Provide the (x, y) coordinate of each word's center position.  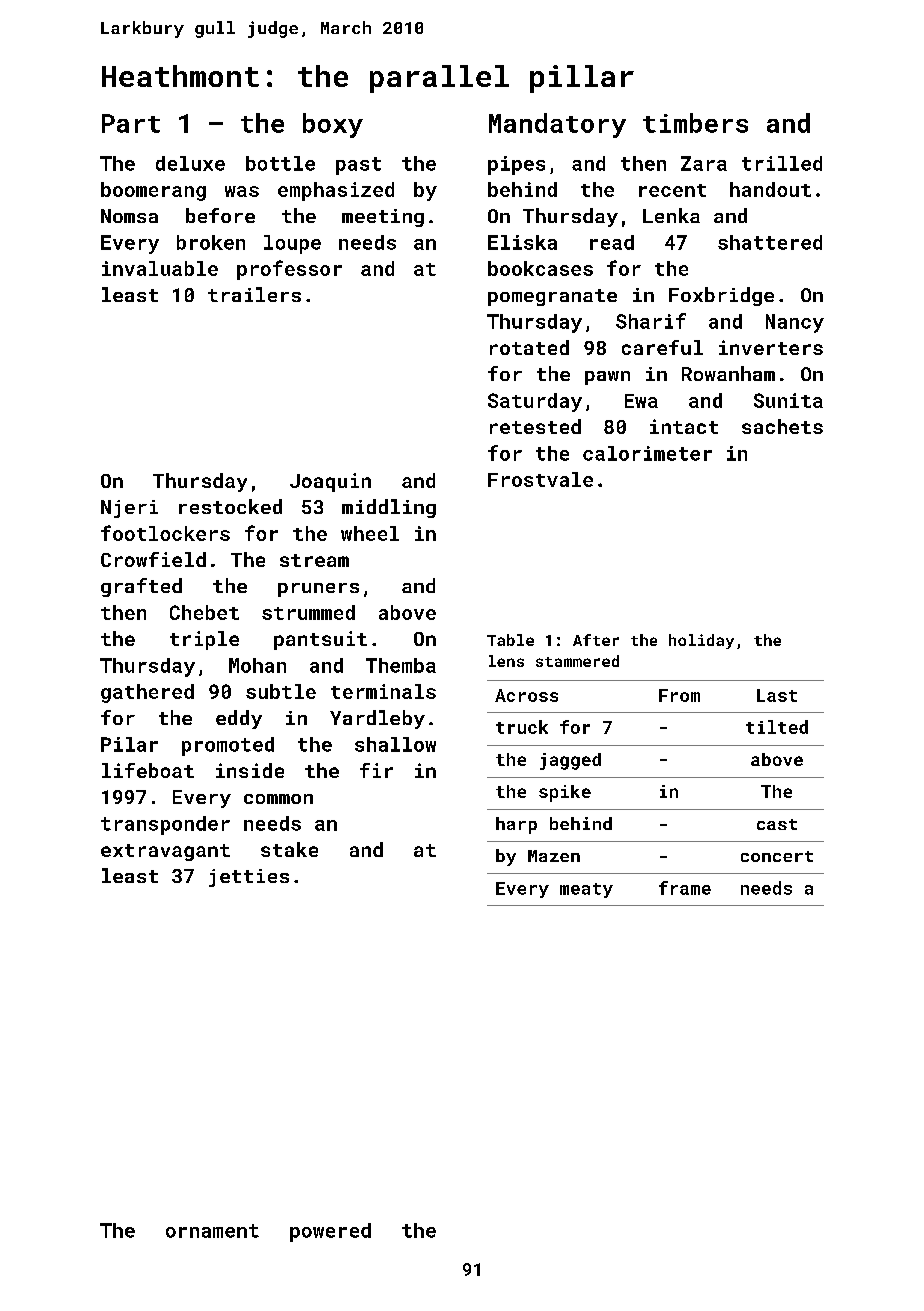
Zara (704, 163)
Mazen (554, 856)
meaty (586, 890)
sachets (782, 426)
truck (522, 727)
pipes (516, 165)
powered (330, 1232)
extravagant (165, 852)
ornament (212, 1231)
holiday (701, 641)
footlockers (165, 533)
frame (685, 888)
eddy (239, 719)
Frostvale (540, 479)
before (220, 215)
